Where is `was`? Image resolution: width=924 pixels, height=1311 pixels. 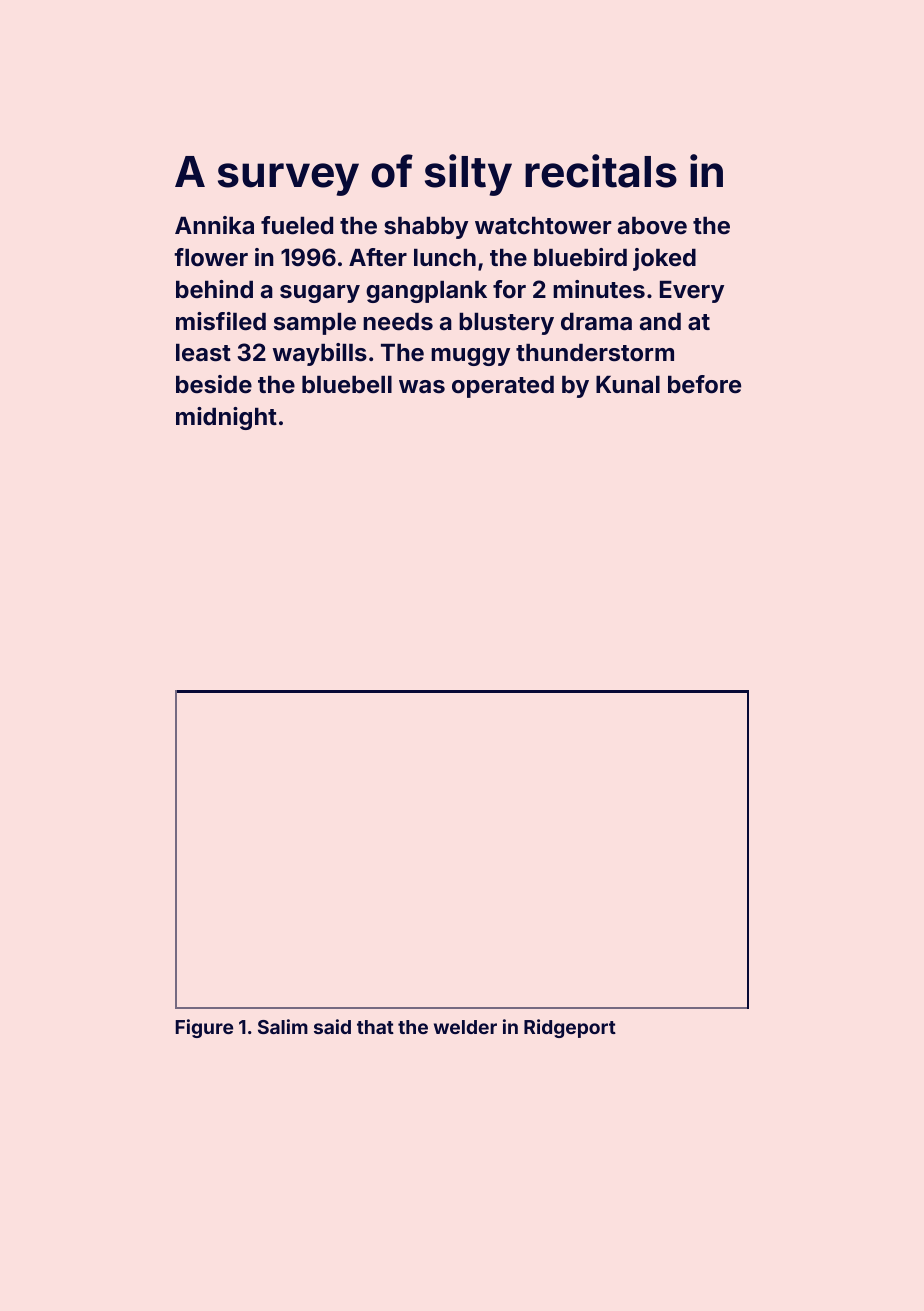
was is located at coordinates (422, 387).
